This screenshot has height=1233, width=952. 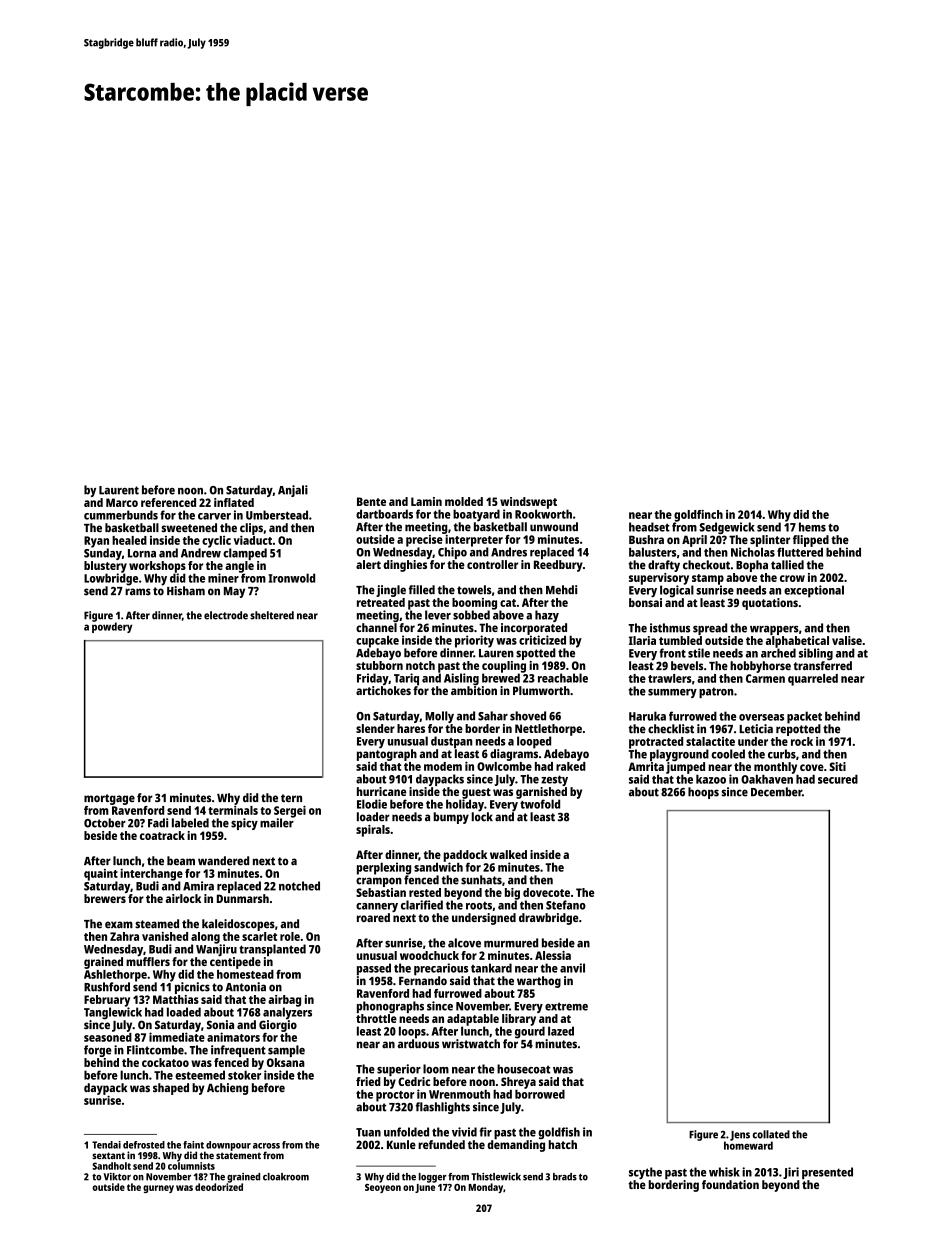 What do you see at coordinates (293, 491) in the screenshot?
I see `Anjali` at bounding box center [293, 491].
